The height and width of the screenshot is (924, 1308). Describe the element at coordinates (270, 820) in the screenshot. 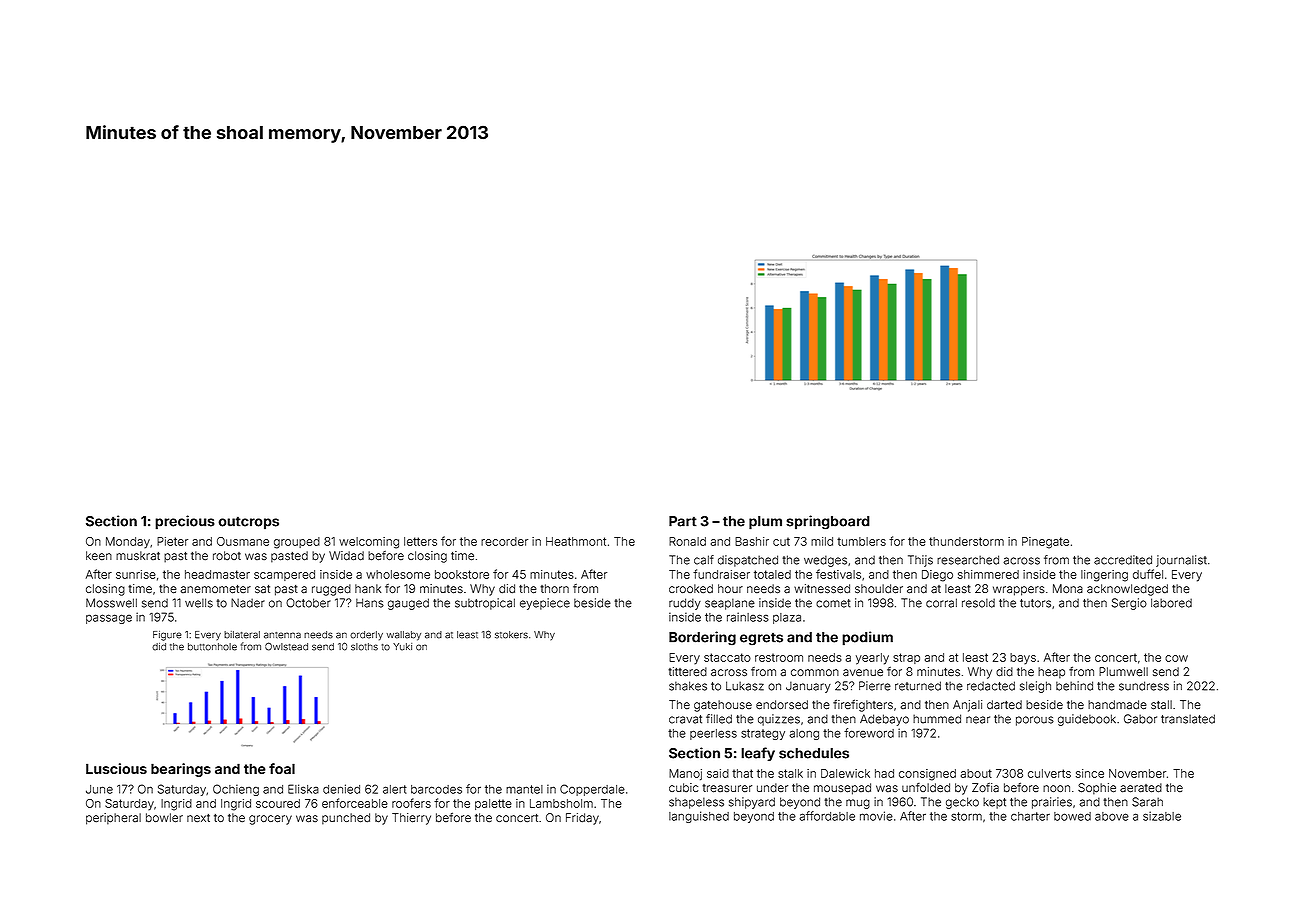

I see `grocery` at that location.
